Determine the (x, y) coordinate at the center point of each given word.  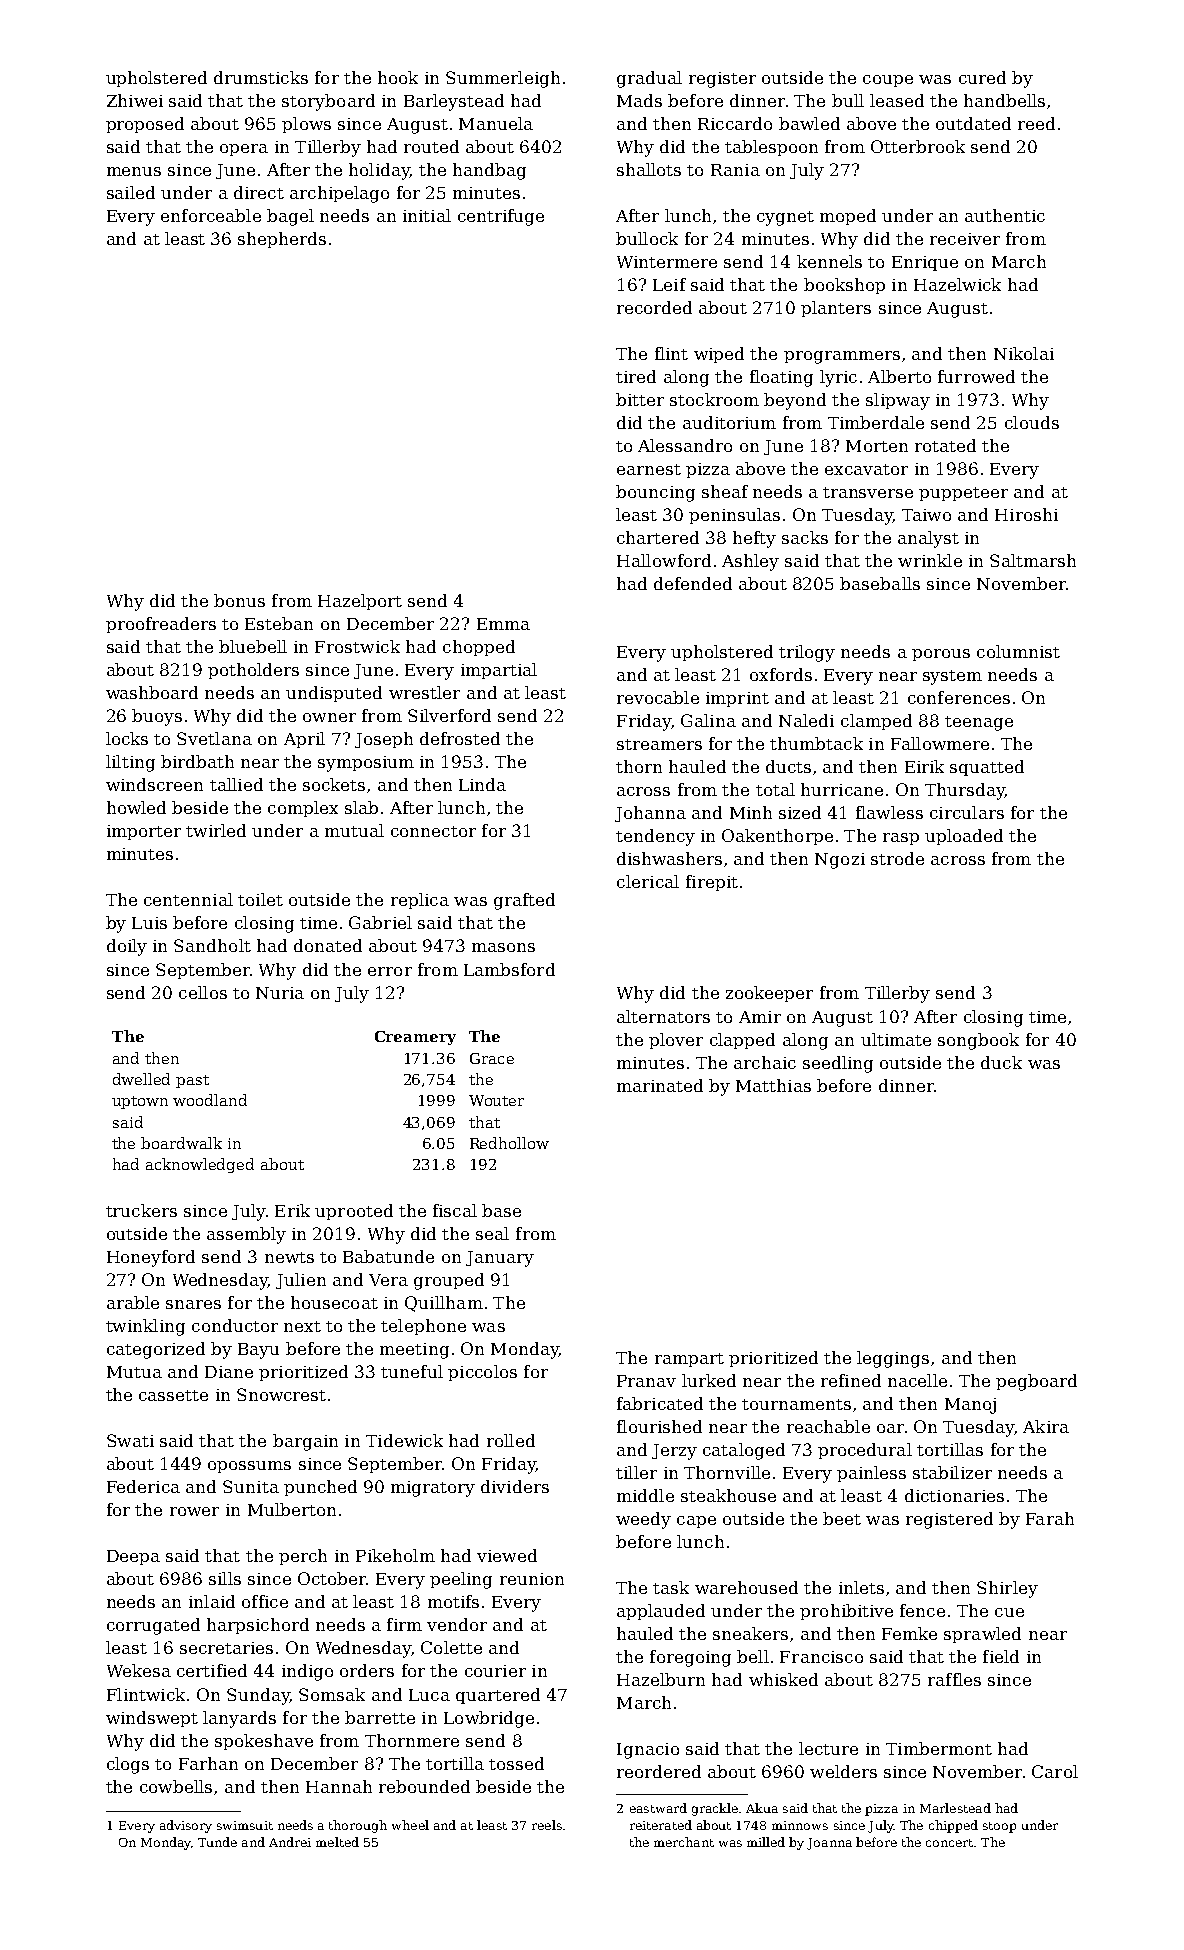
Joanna (829, 1844)
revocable (658, 697)
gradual (649, 79)
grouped (449, 1281)
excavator (866, 469)
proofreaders (161, 625)
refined (851, 1380)
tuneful (412, 1371)
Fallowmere (940, 743)
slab (361, 807)
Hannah (339, 1786)
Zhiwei (135, 100)
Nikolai (1024, 353)
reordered (659, 1771)
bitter (640, 399)
